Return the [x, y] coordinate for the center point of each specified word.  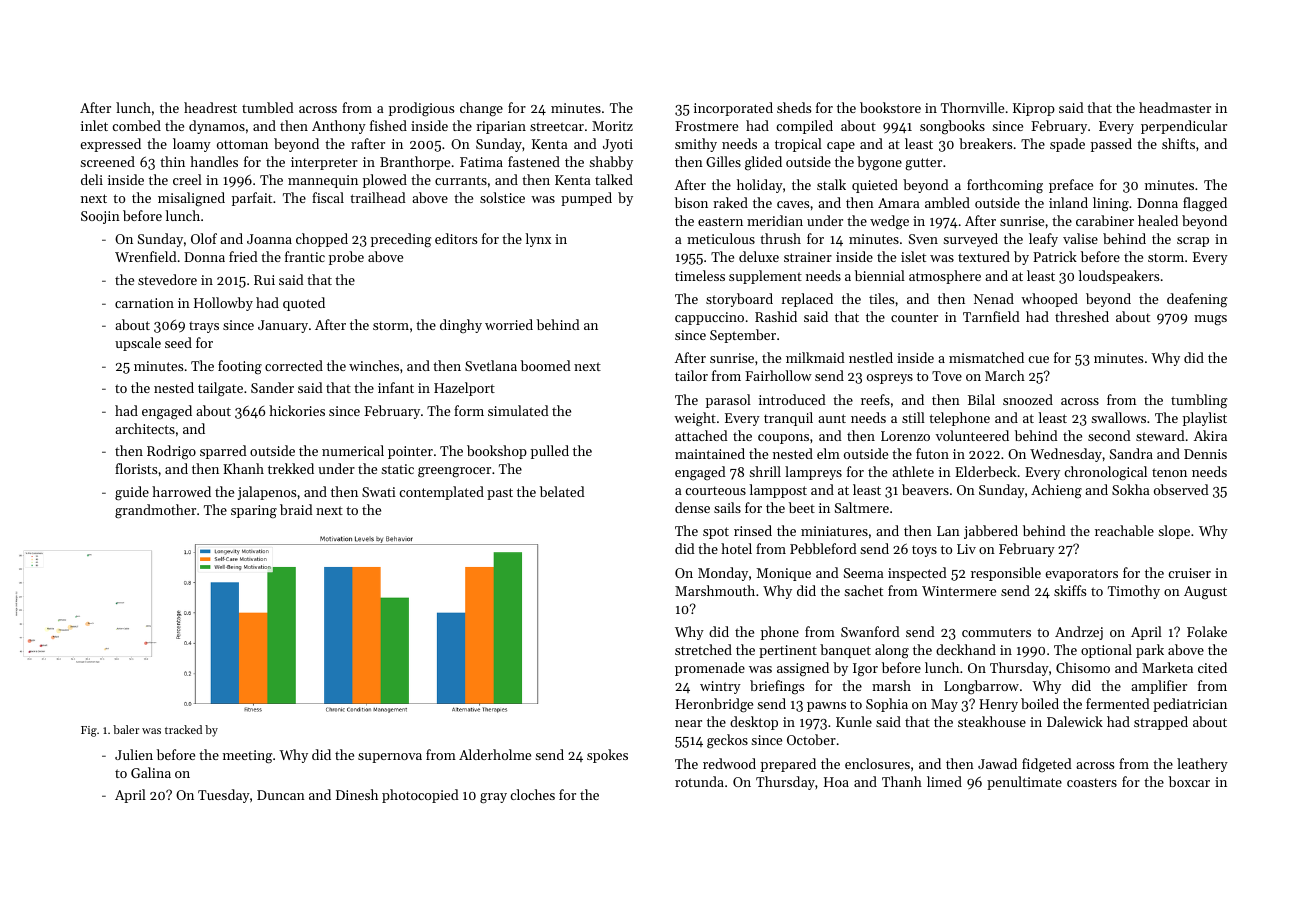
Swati [379, 492]
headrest [210, 107]
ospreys [890, 379]
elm [828, 453]
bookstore [890, 107]
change [481, 109]
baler [126, 729]
